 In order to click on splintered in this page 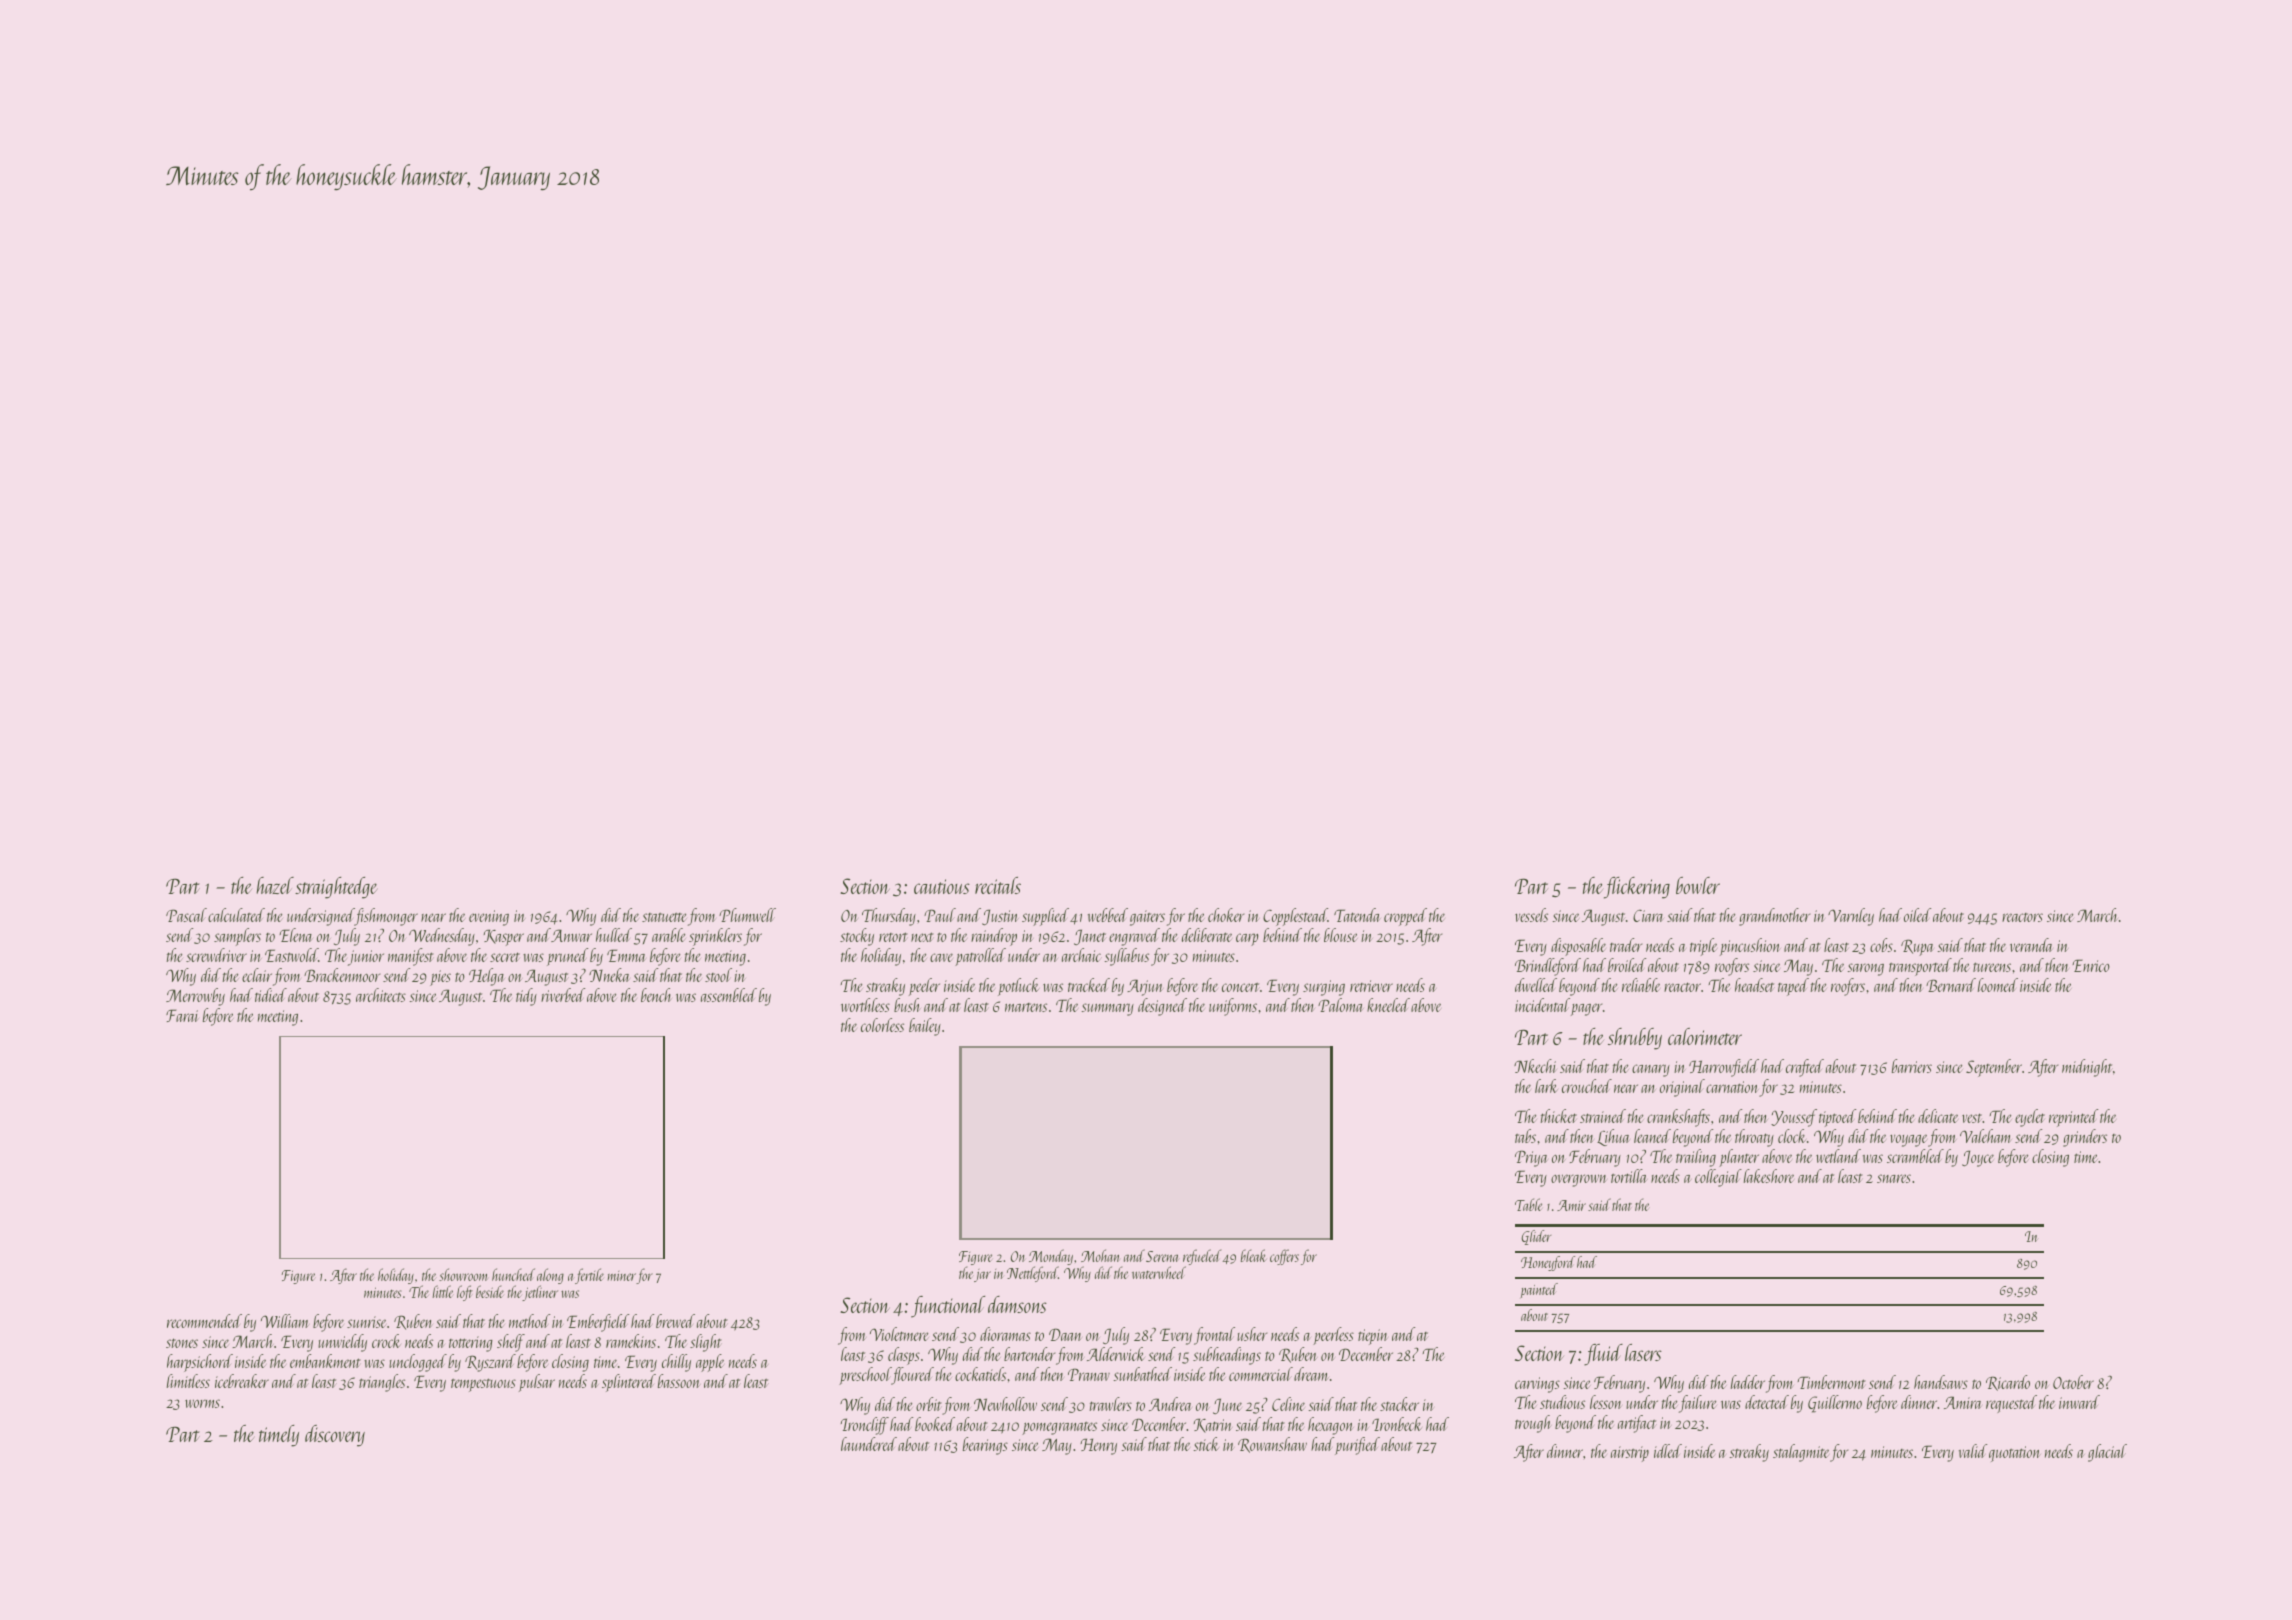, I will do `click(629, 1383)`.
